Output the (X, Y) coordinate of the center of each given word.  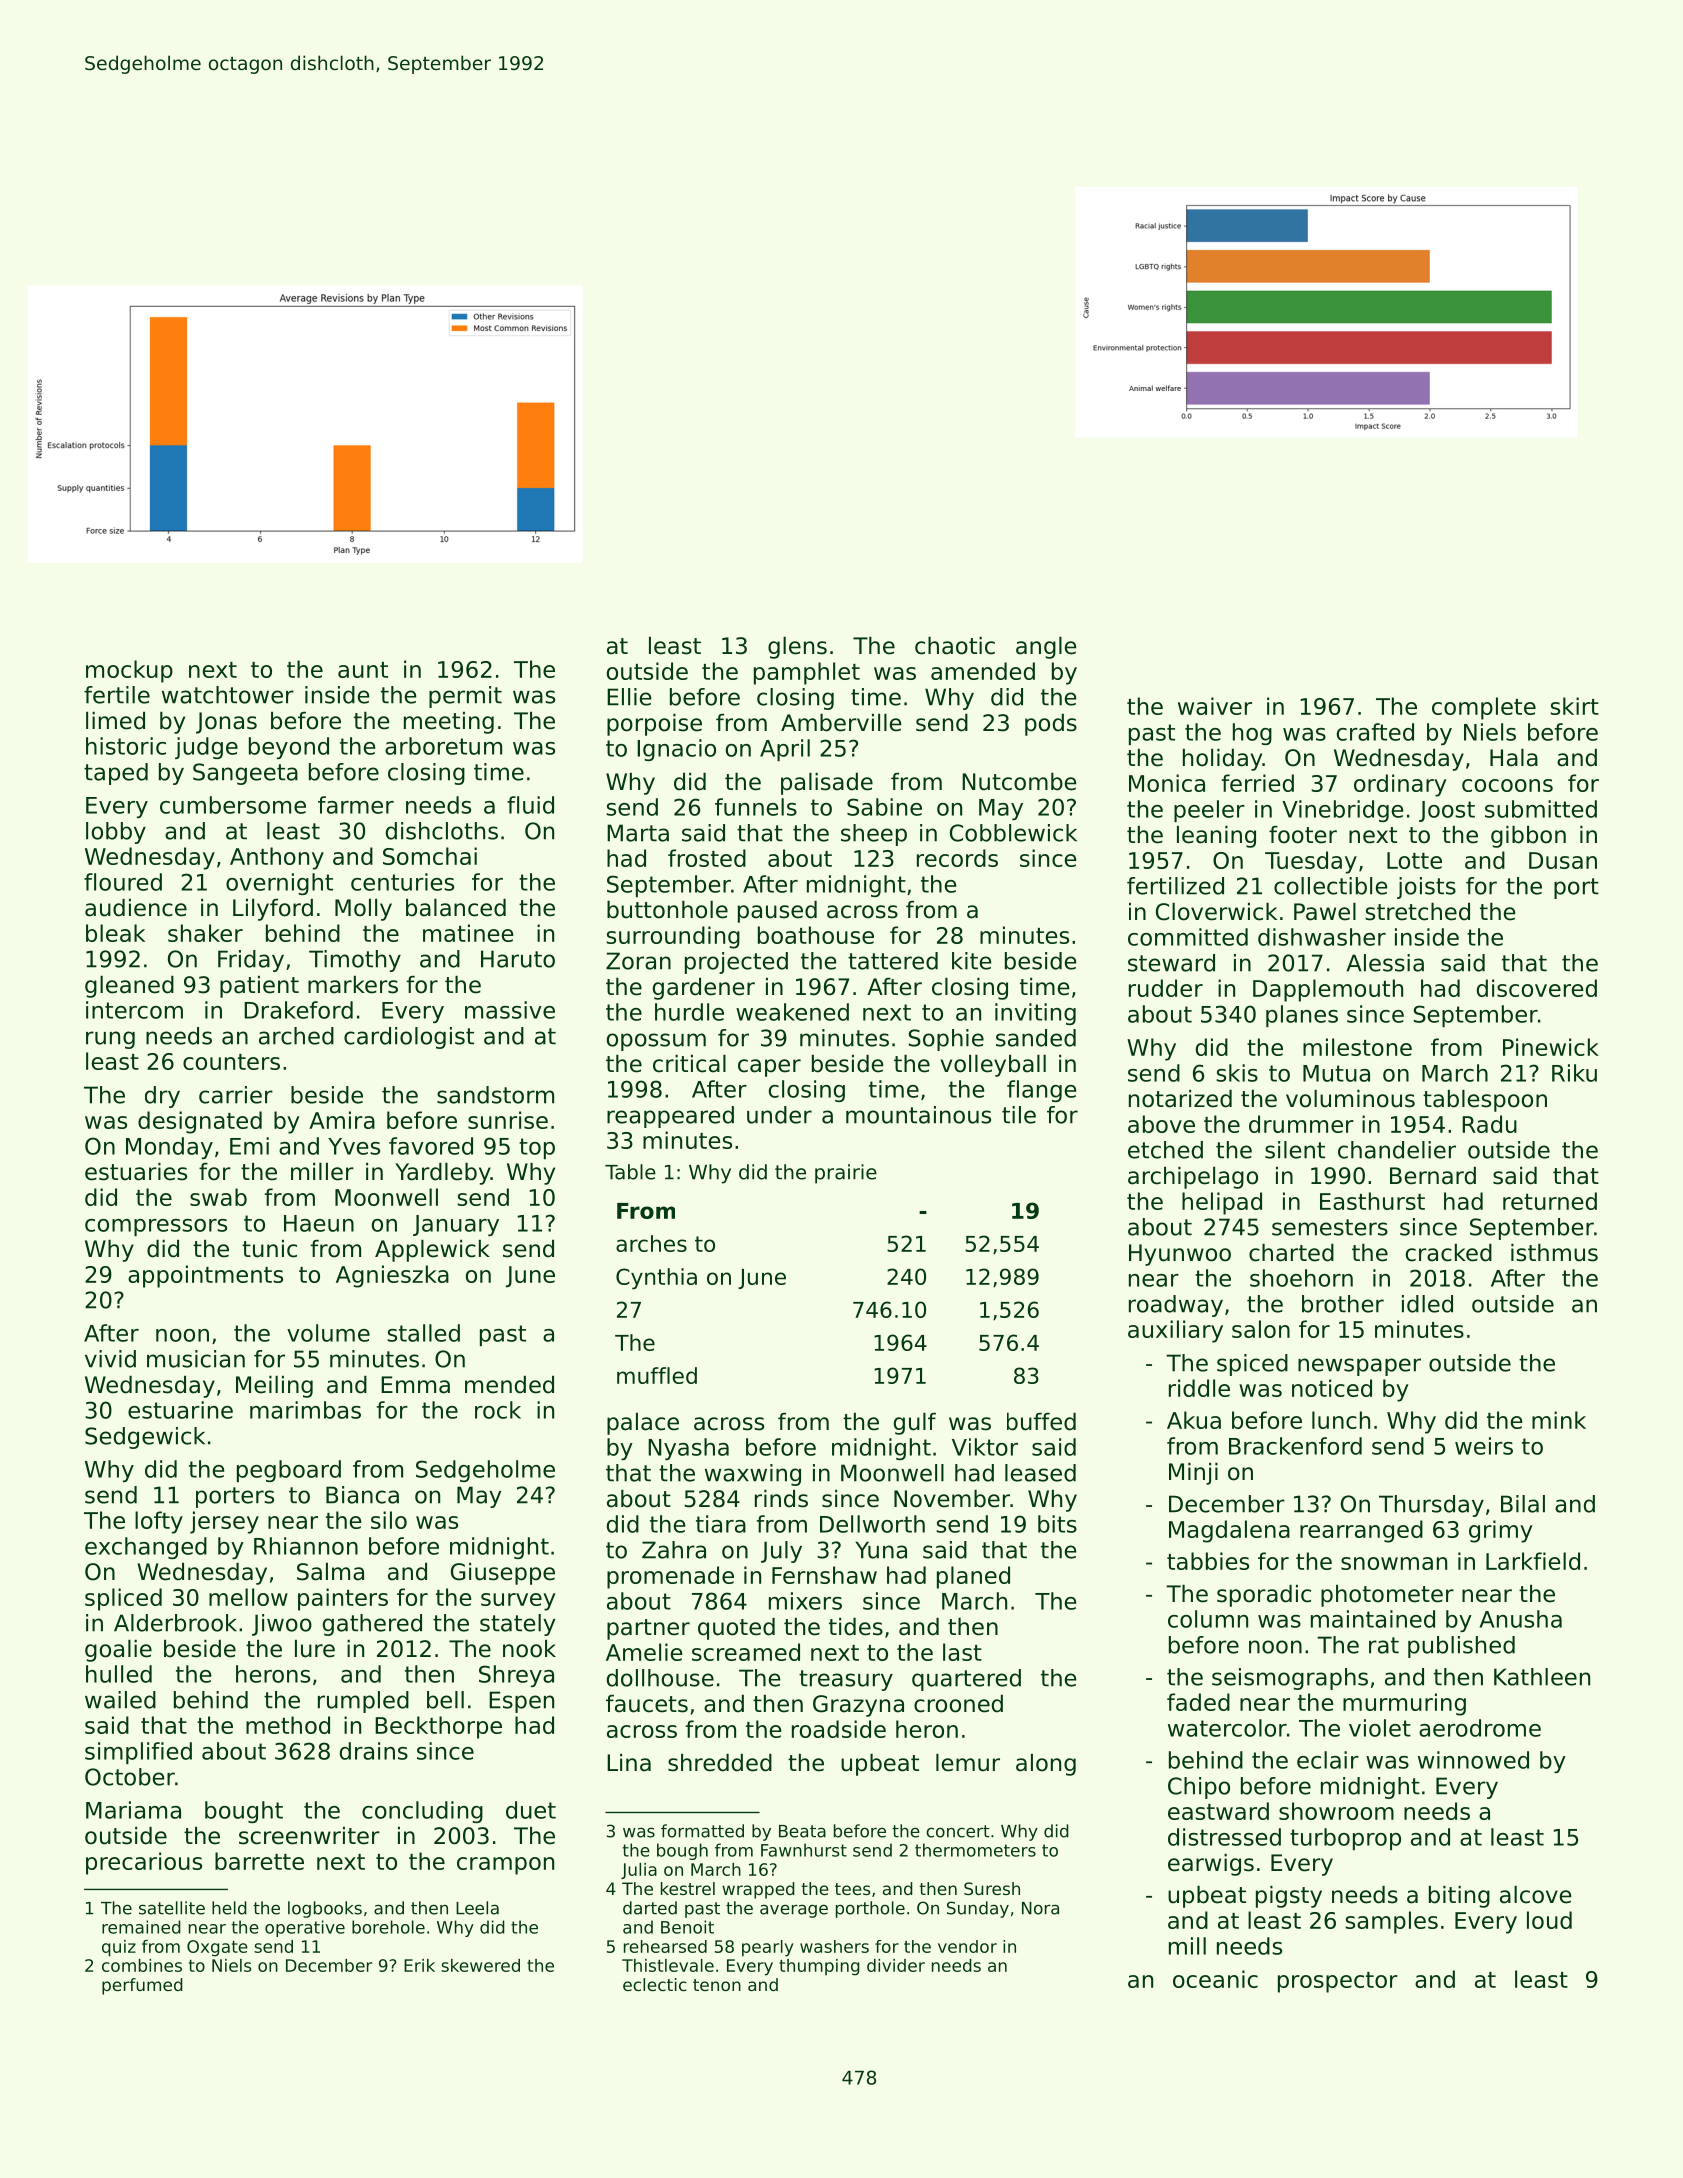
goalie (118, 1651)
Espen (521, 1702)
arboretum (443, 746)
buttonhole (667, 910)
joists (1426, 888)
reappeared (670, 1117)
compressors (156, 1227)
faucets (647, 1704)
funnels (756, 807)
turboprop (1345, 1839)
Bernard (1433, 1176)
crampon (505, 1866)
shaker (205, 933)
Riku (1574, 1073)
